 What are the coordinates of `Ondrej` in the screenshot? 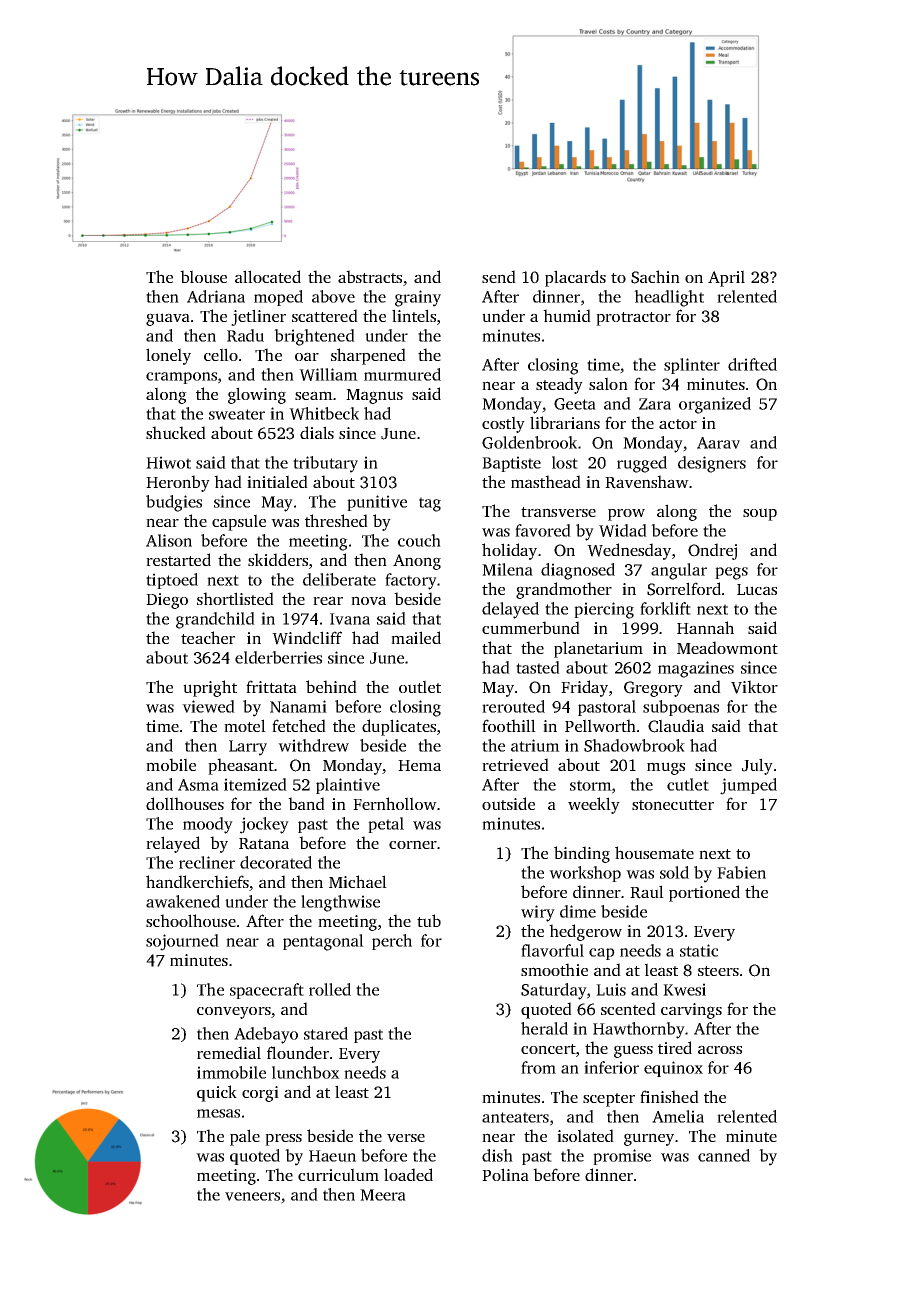 It's located at (712, 551).
